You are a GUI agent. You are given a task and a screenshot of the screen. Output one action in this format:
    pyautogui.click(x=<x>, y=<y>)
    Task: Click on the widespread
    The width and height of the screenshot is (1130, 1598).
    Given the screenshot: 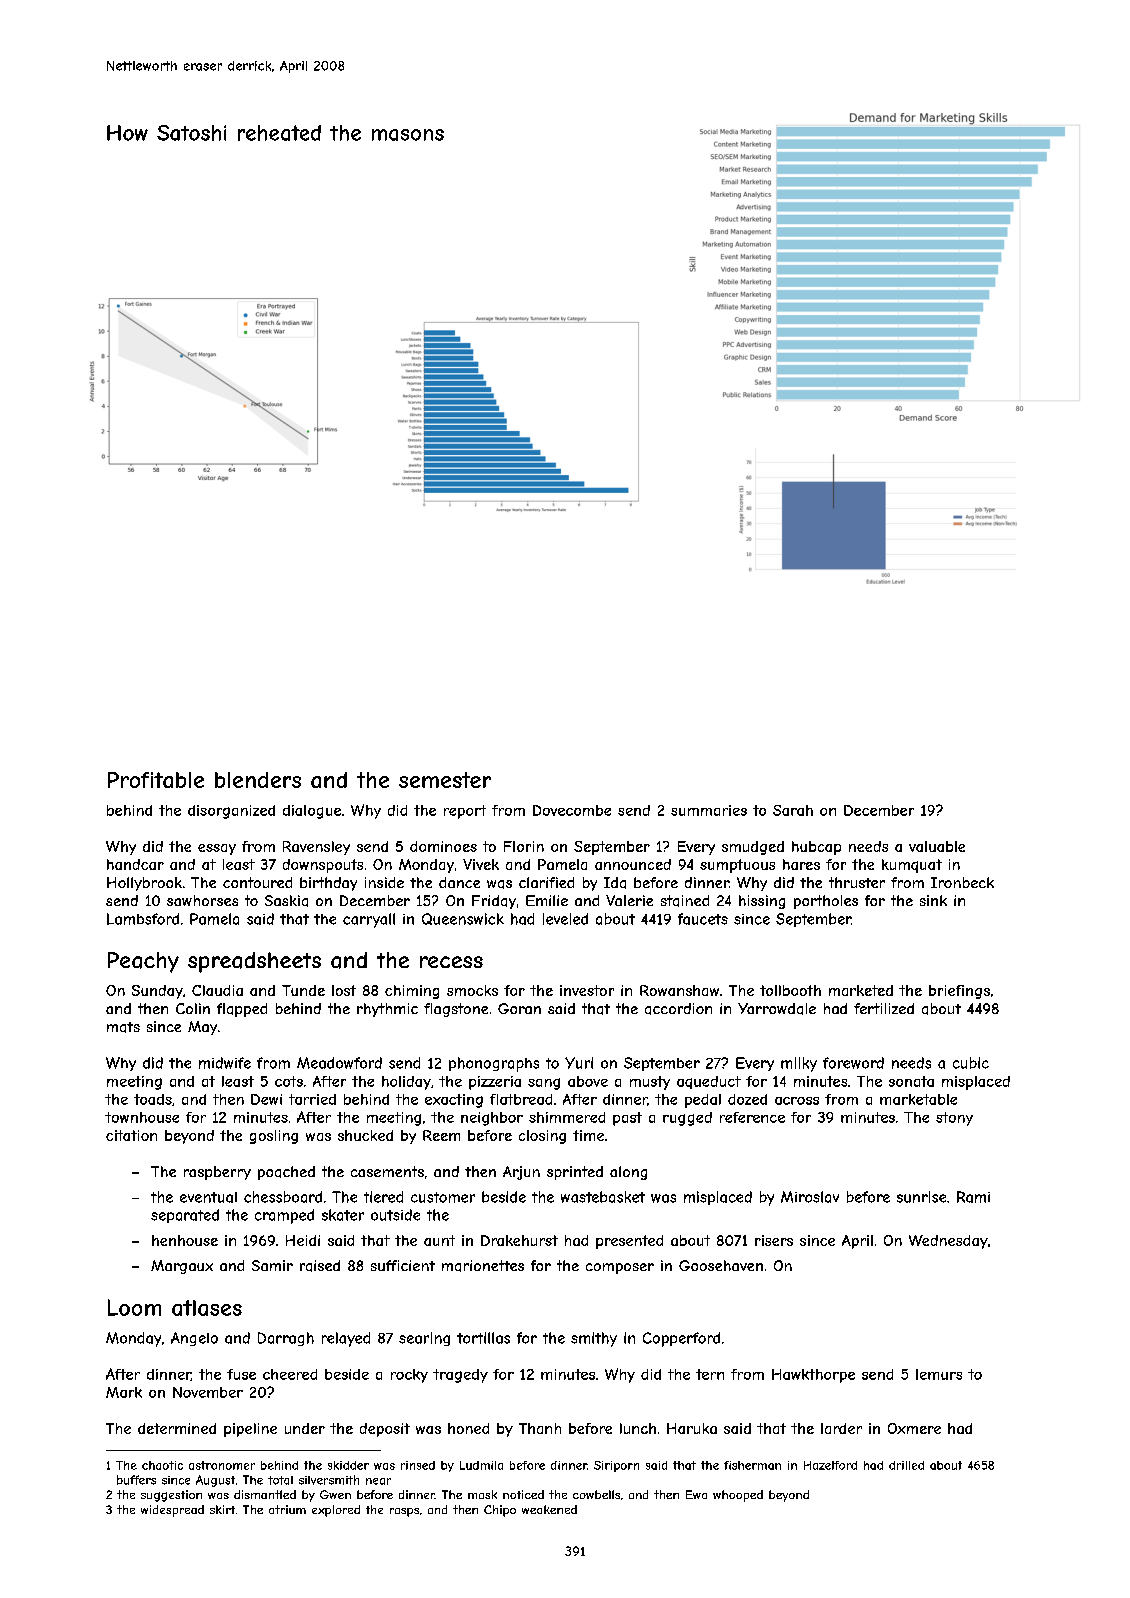 What is the action you would take?
    pyautogui.click(x=172, y=1511)
